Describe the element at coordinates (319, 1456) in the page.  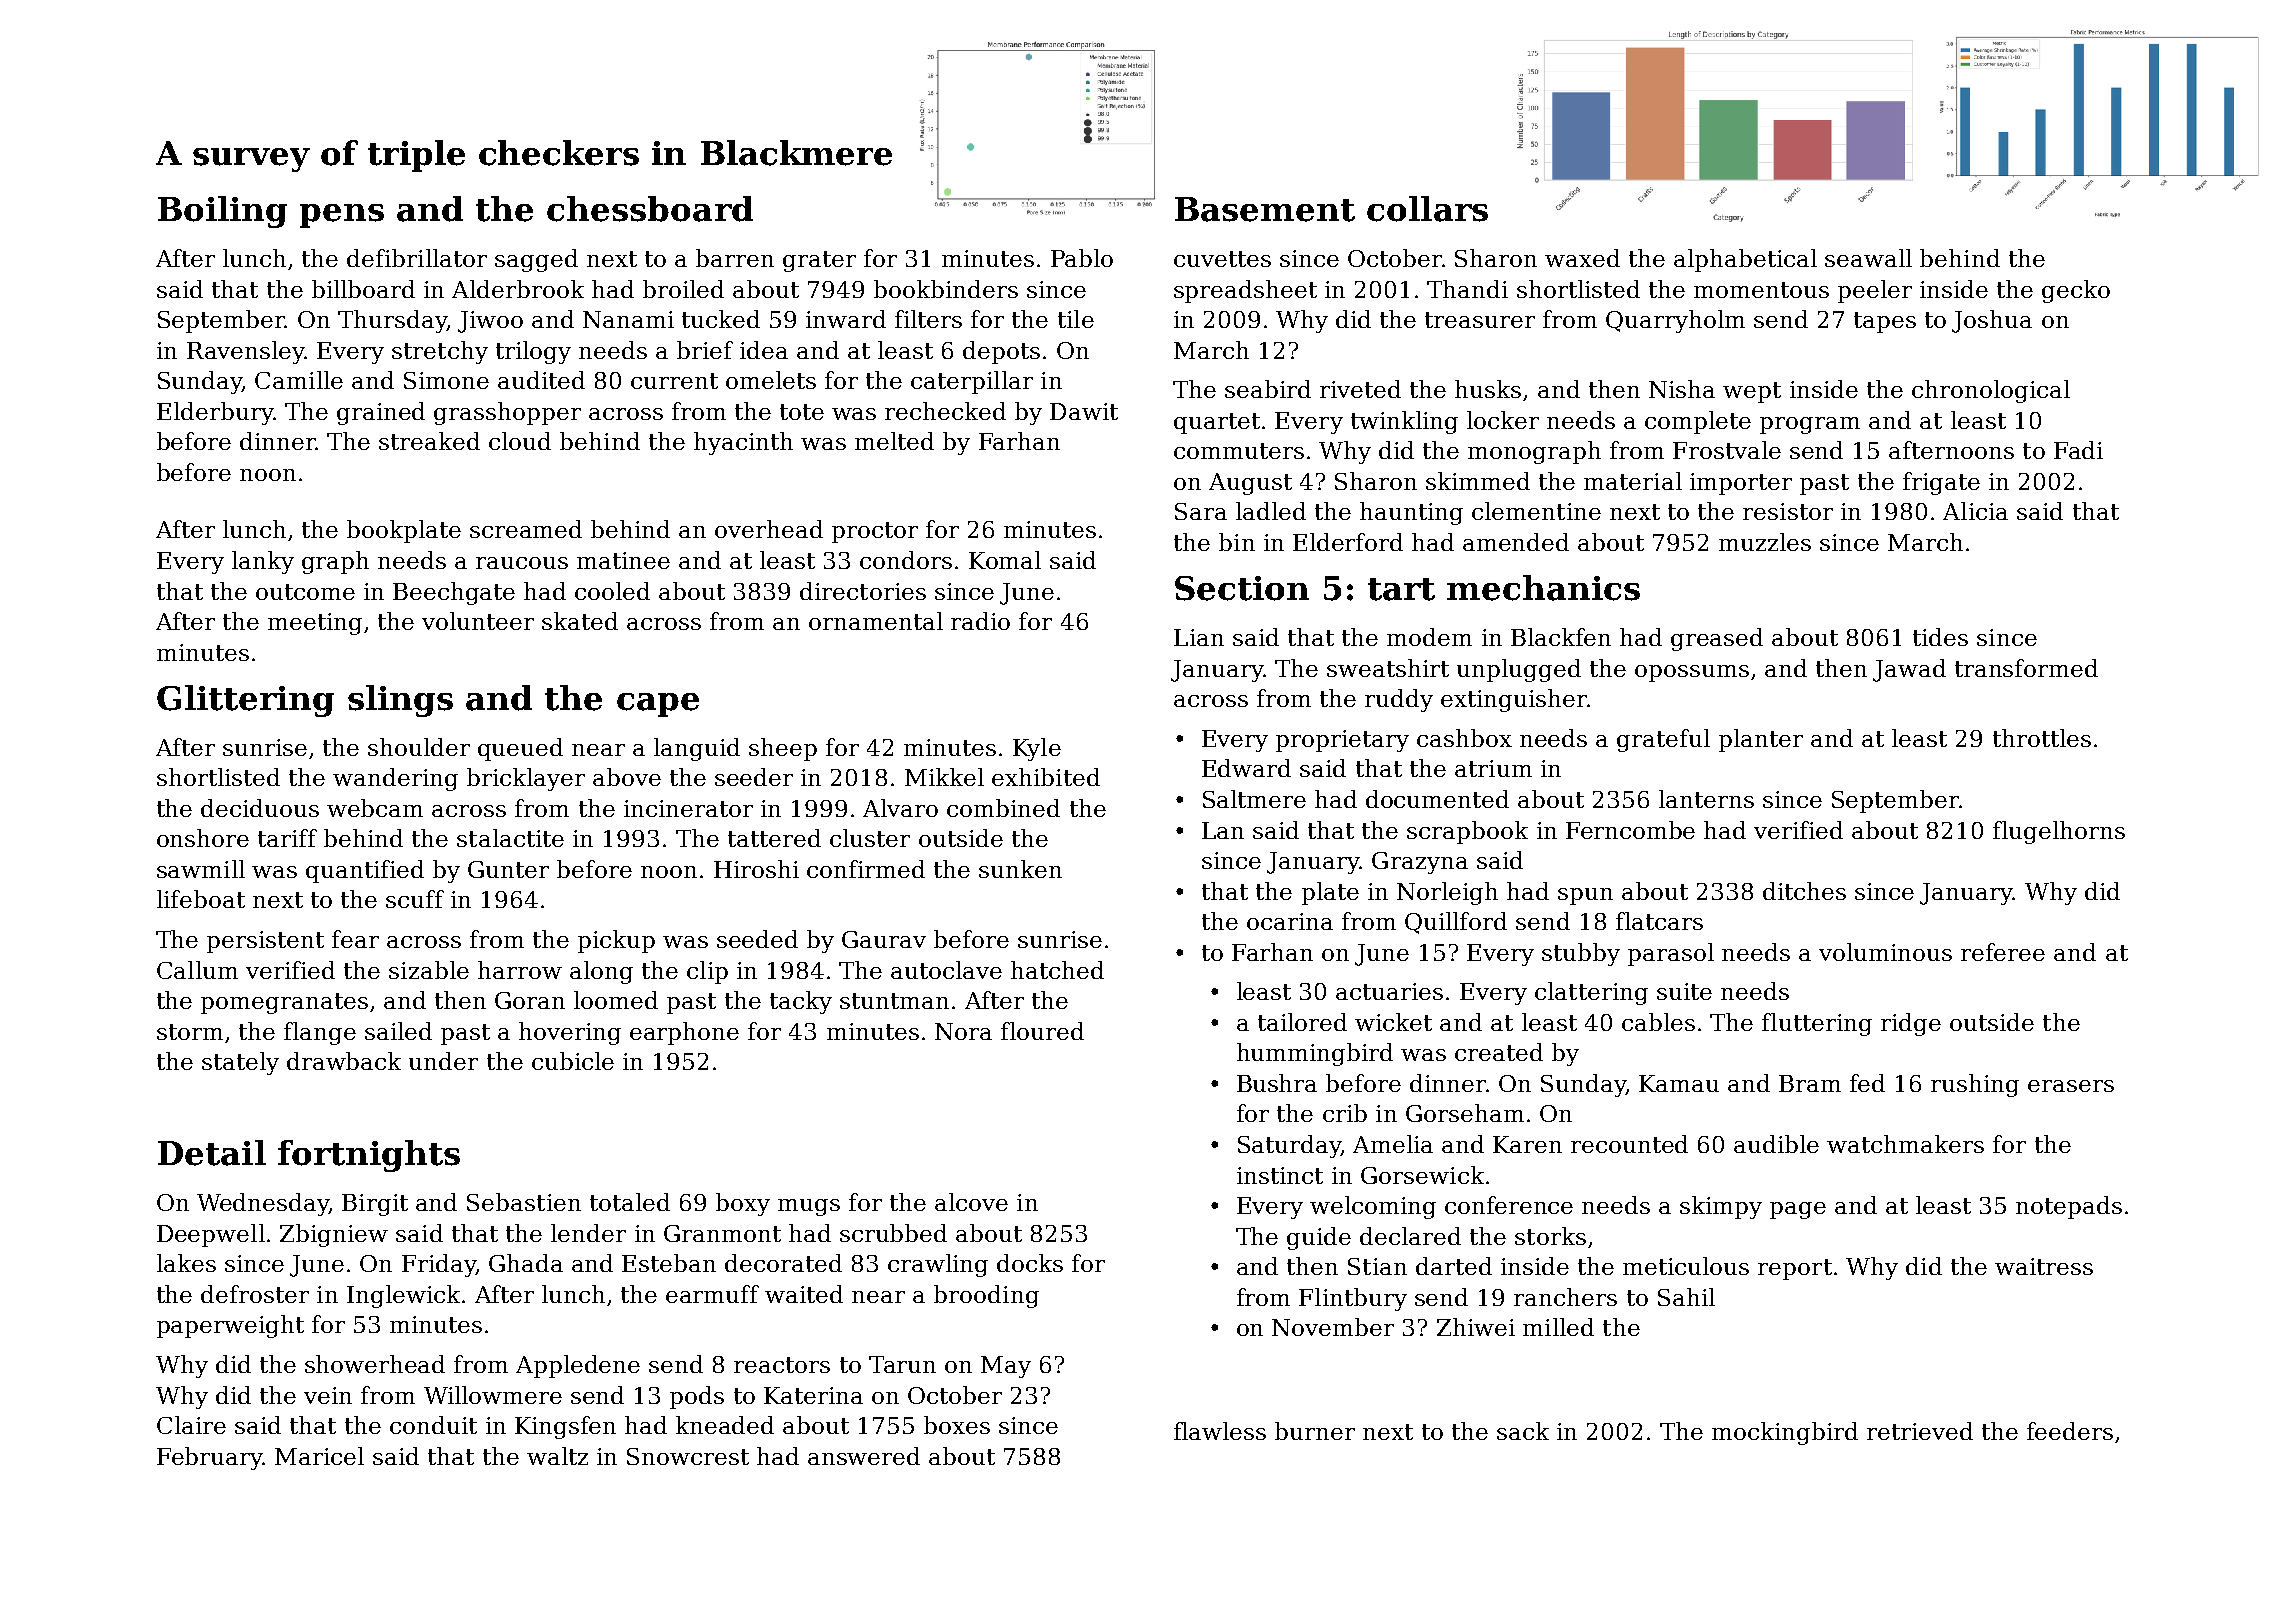
I see `Maricel` at that location.
